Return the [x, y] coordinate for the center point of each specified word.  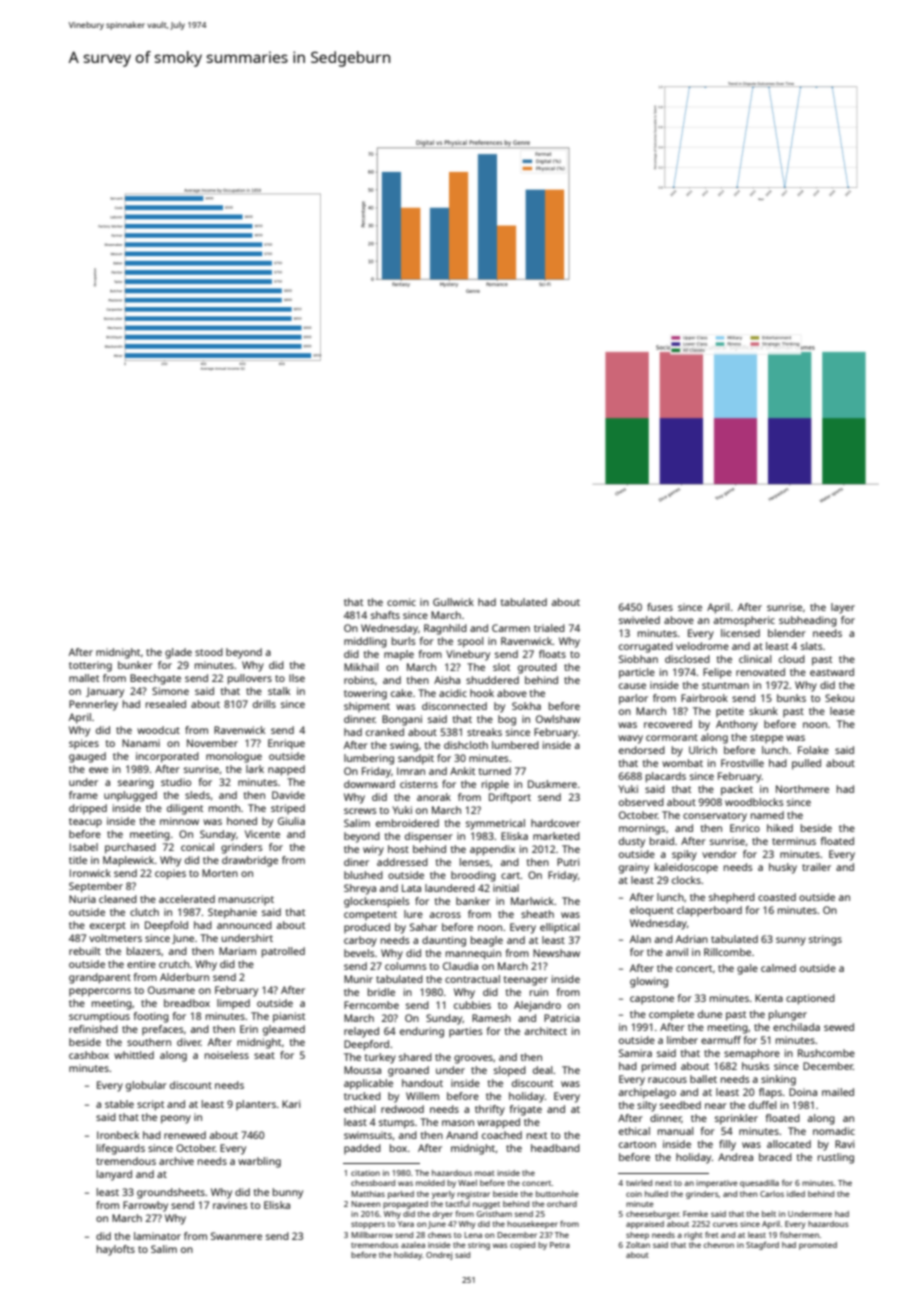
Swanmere [236, 1236]
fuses [660, 607]
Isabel [84, 847]
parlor [633, 699]
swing [404, 746]
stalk [279, 691]
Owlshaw [558, 719]
